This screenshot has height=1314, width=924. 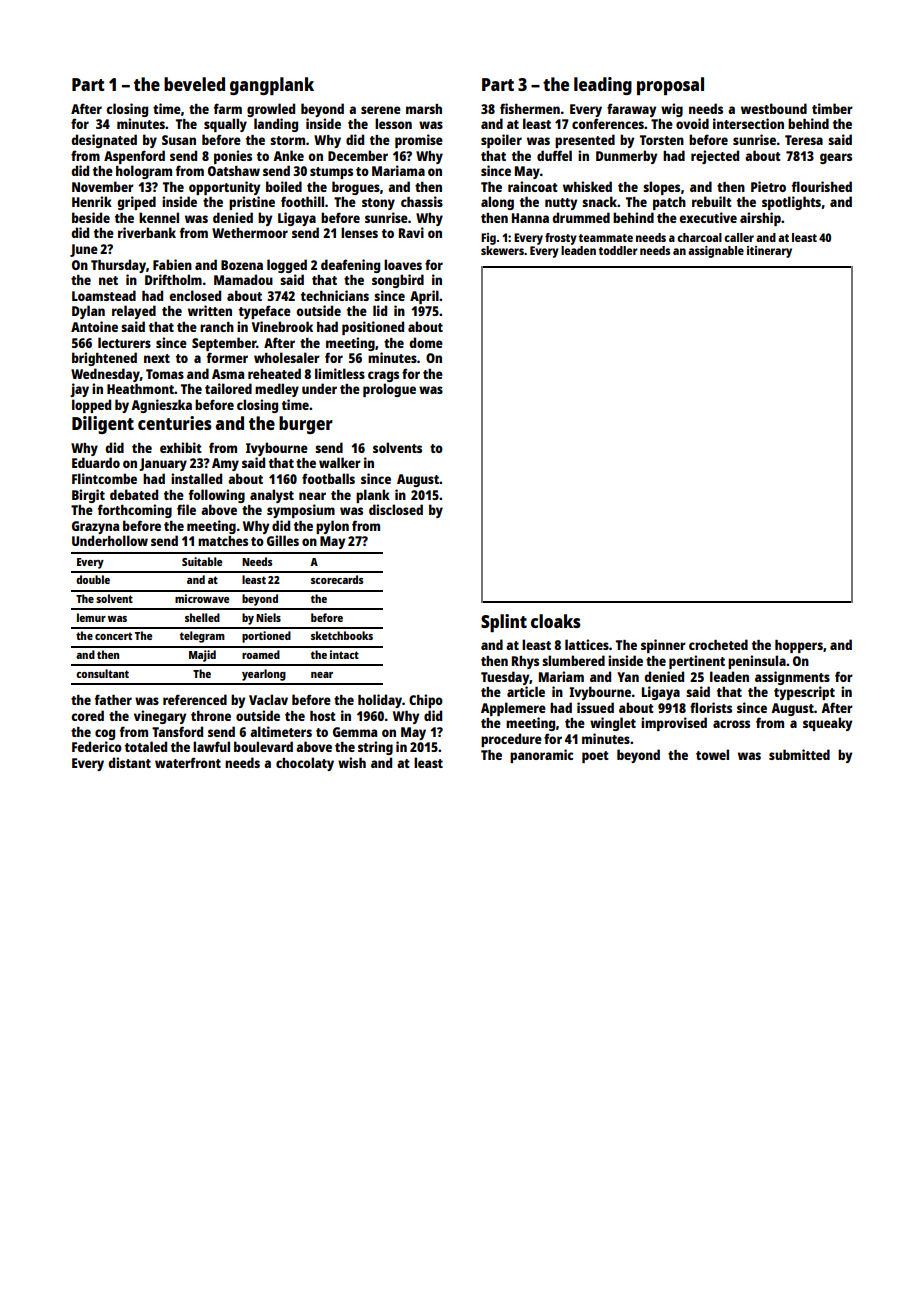 I want to click on distant, so click(x=129, y=762).
